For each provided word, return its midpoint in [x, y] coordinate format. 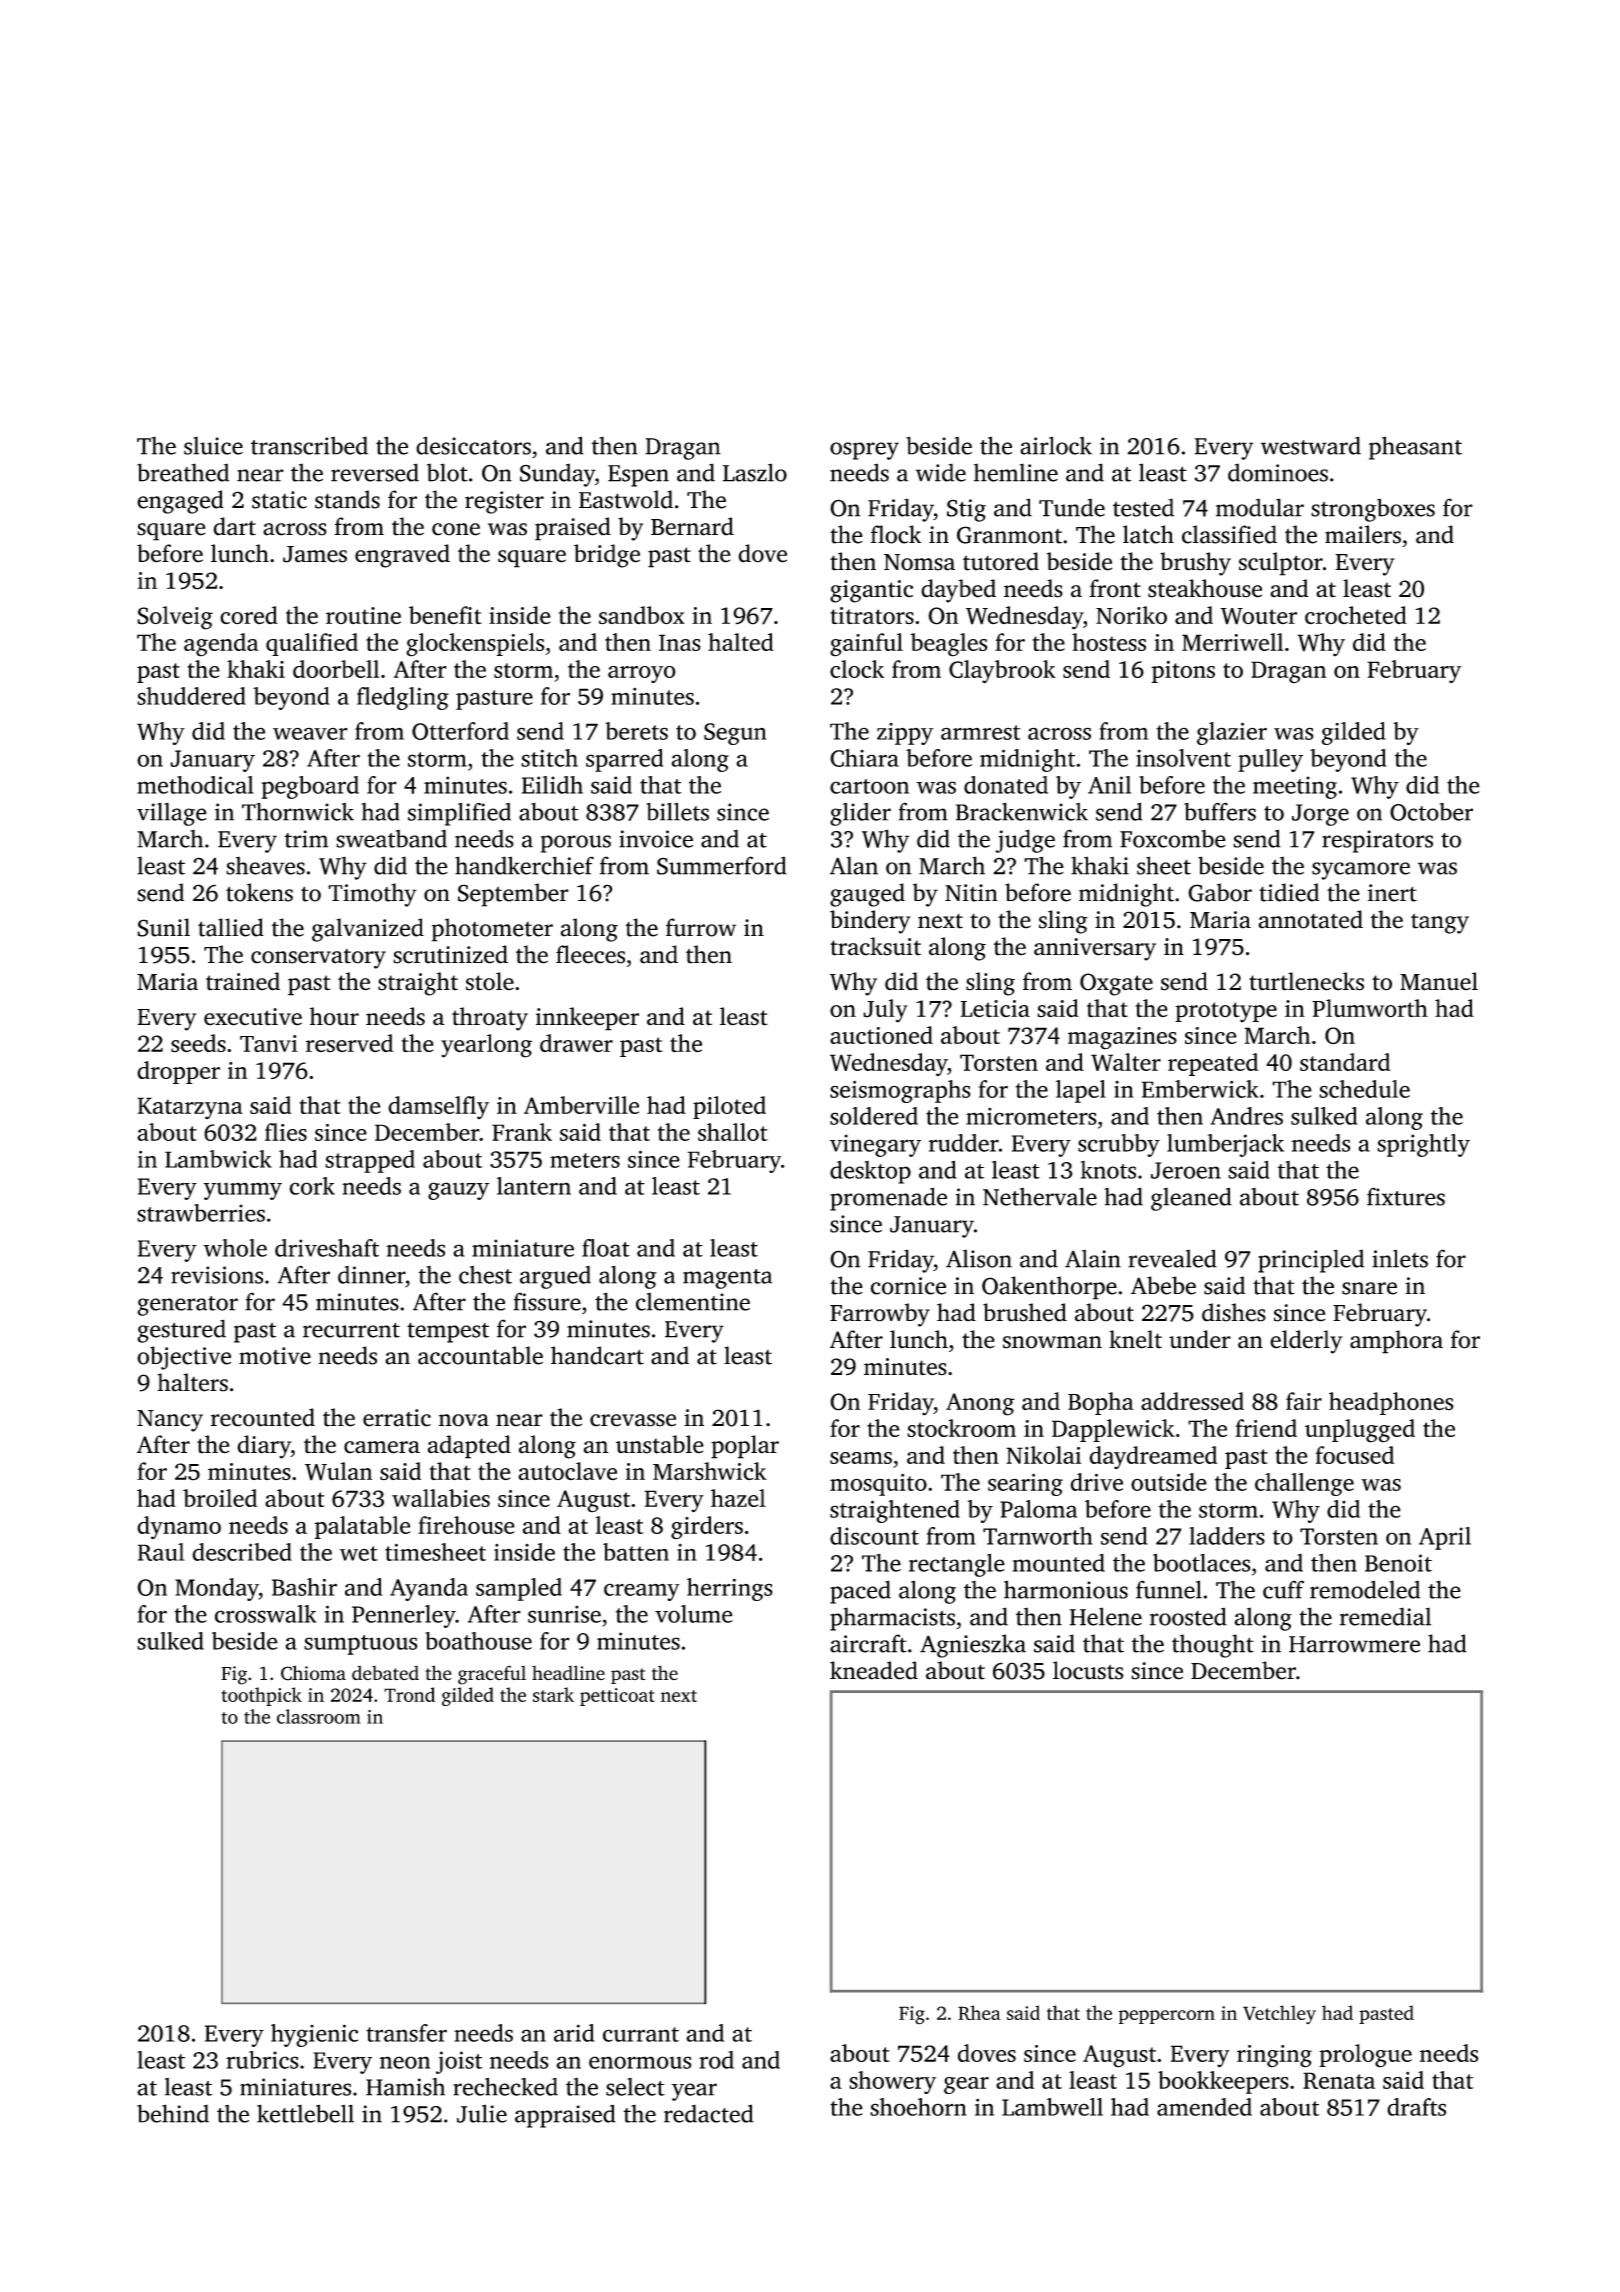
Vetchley [1279, 2014]
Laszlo [755, 472]
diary [264, 1447]
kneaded [874, 1670]
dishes [1234, 1312]
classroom [319, 1716]
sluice [213, 445]
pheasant [1415, 448]
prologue [1365, 2056]
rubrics [262, 2060]
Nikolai [1043, 1455]
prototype [1226, 1012]
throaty [490, 1019]
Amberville [581, 1105]
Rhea [979, 2012]
